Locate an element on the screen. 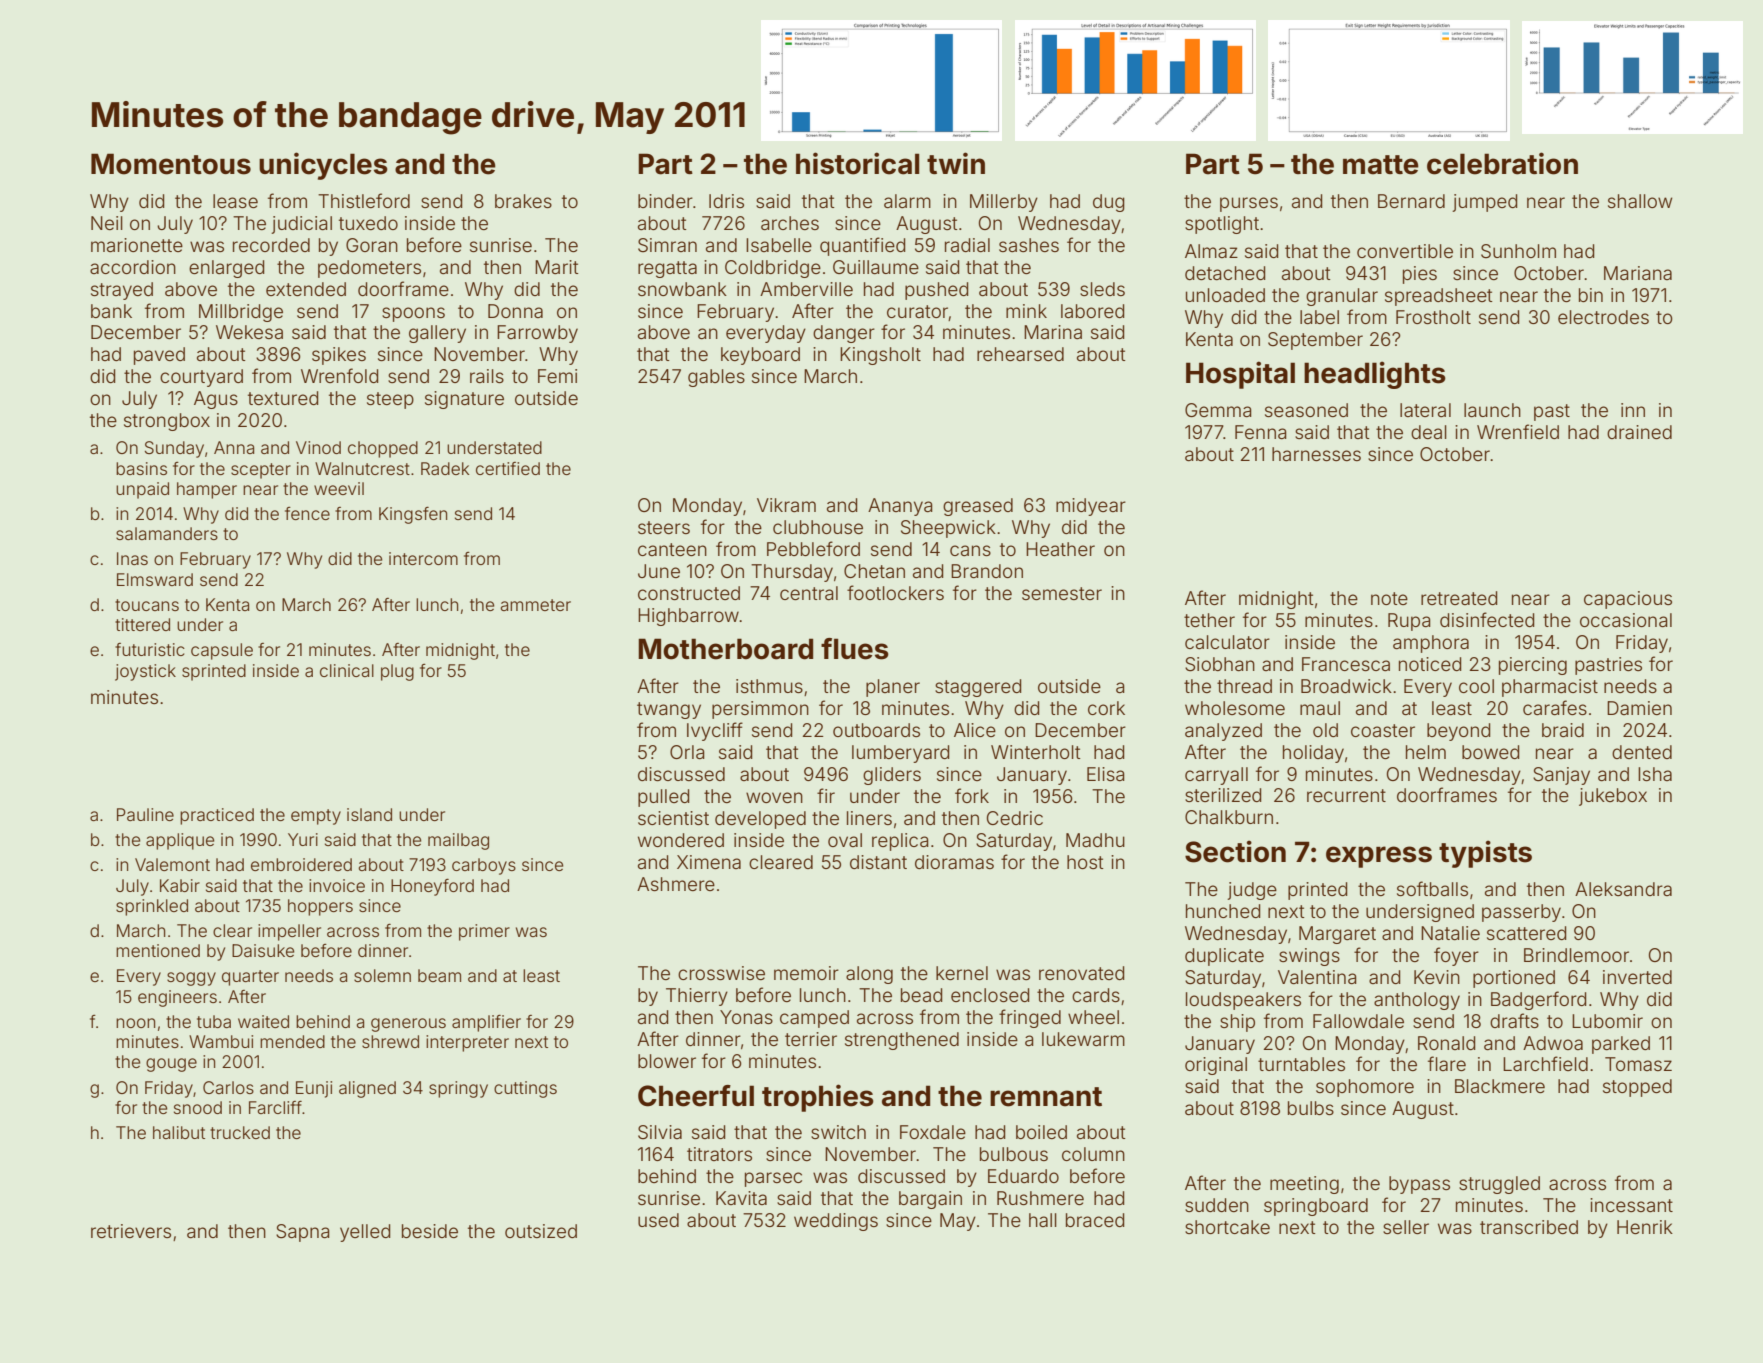 The height and width of the screenshot is (1363, 1763). Momentous is located at coordinates (171, 164).
